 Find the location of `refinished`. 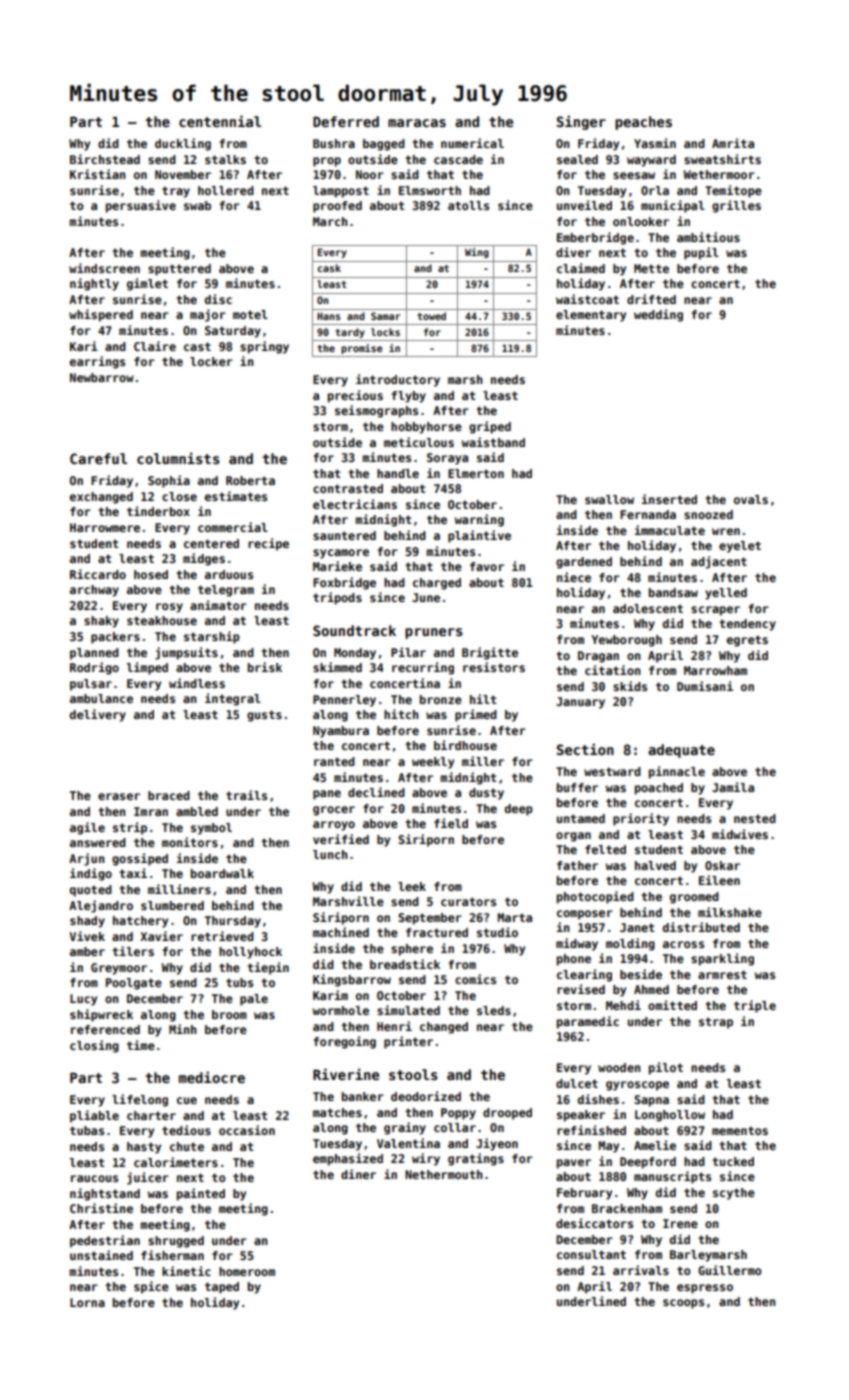

refinished is located at coordinates (591, 1130).
